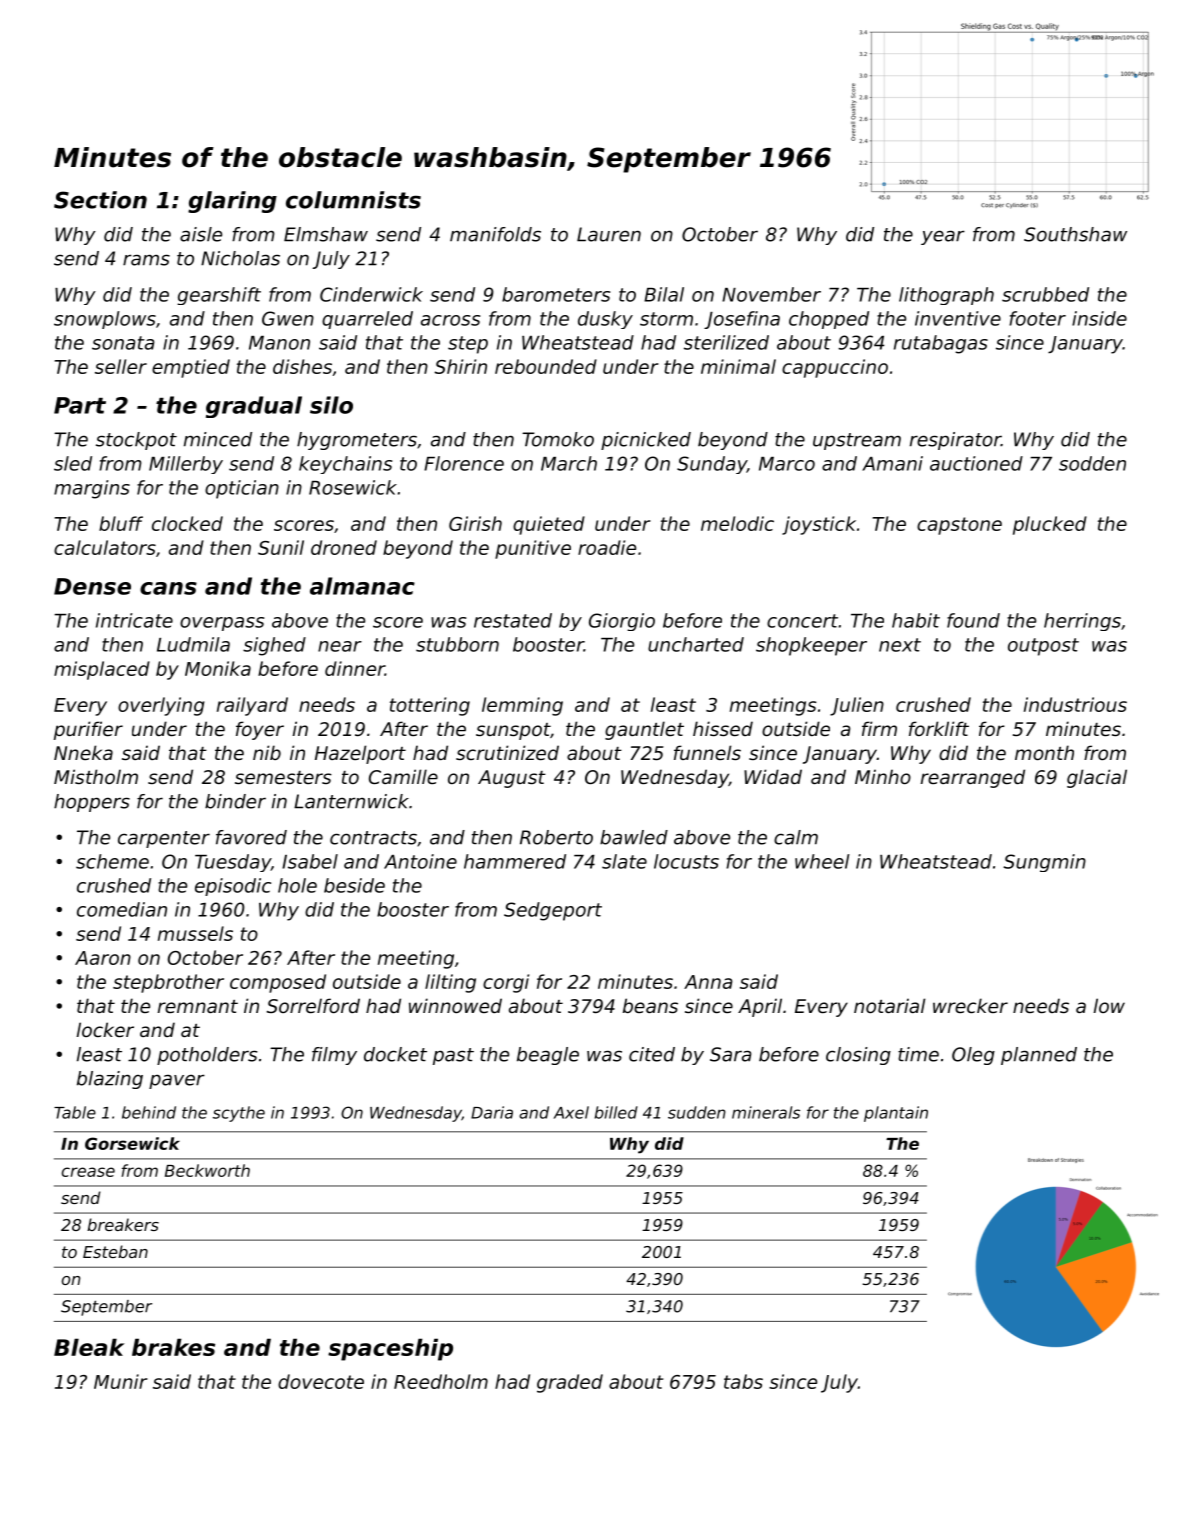  What do you see at coordinates (609, 234) in the image?
I see `Lauren` at bounding box center [609, 234].
